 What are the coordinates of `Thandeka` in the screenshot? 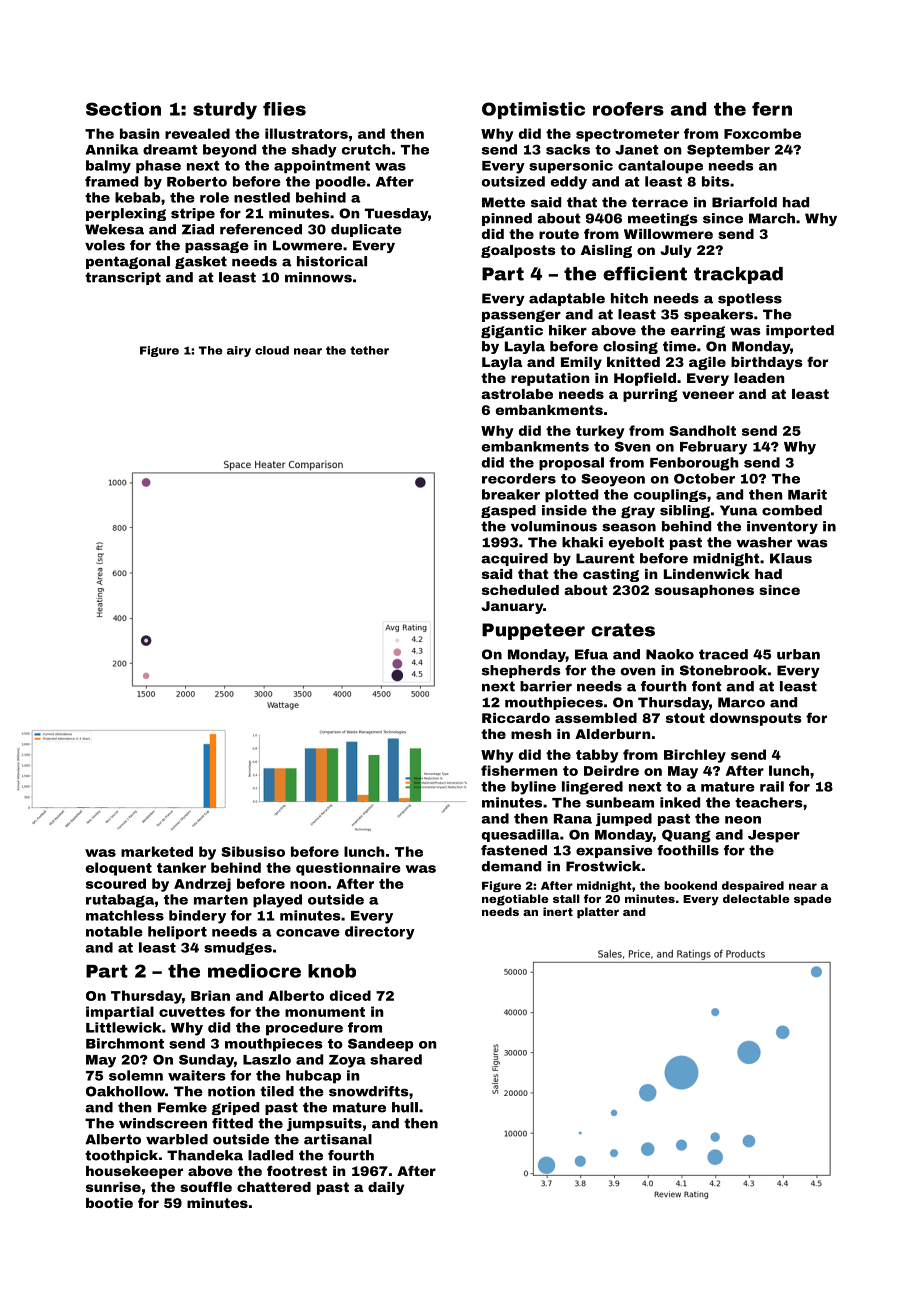 It's located at (205, 1155).
